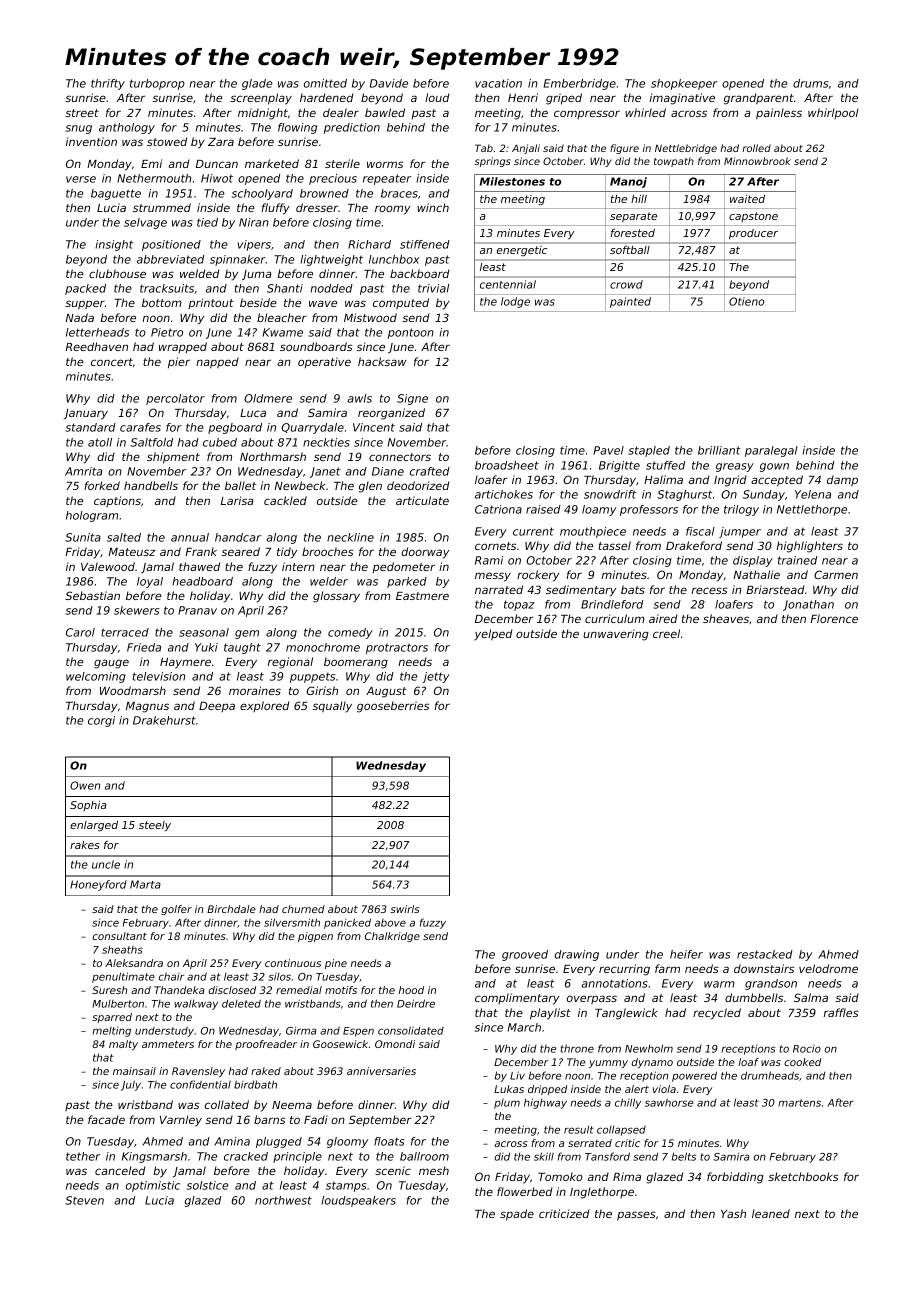 This document has width=924, height=1308. What do you see at coordinates (519, 605) in the document?
I see `topaz` at bounding box center [519, 605].
